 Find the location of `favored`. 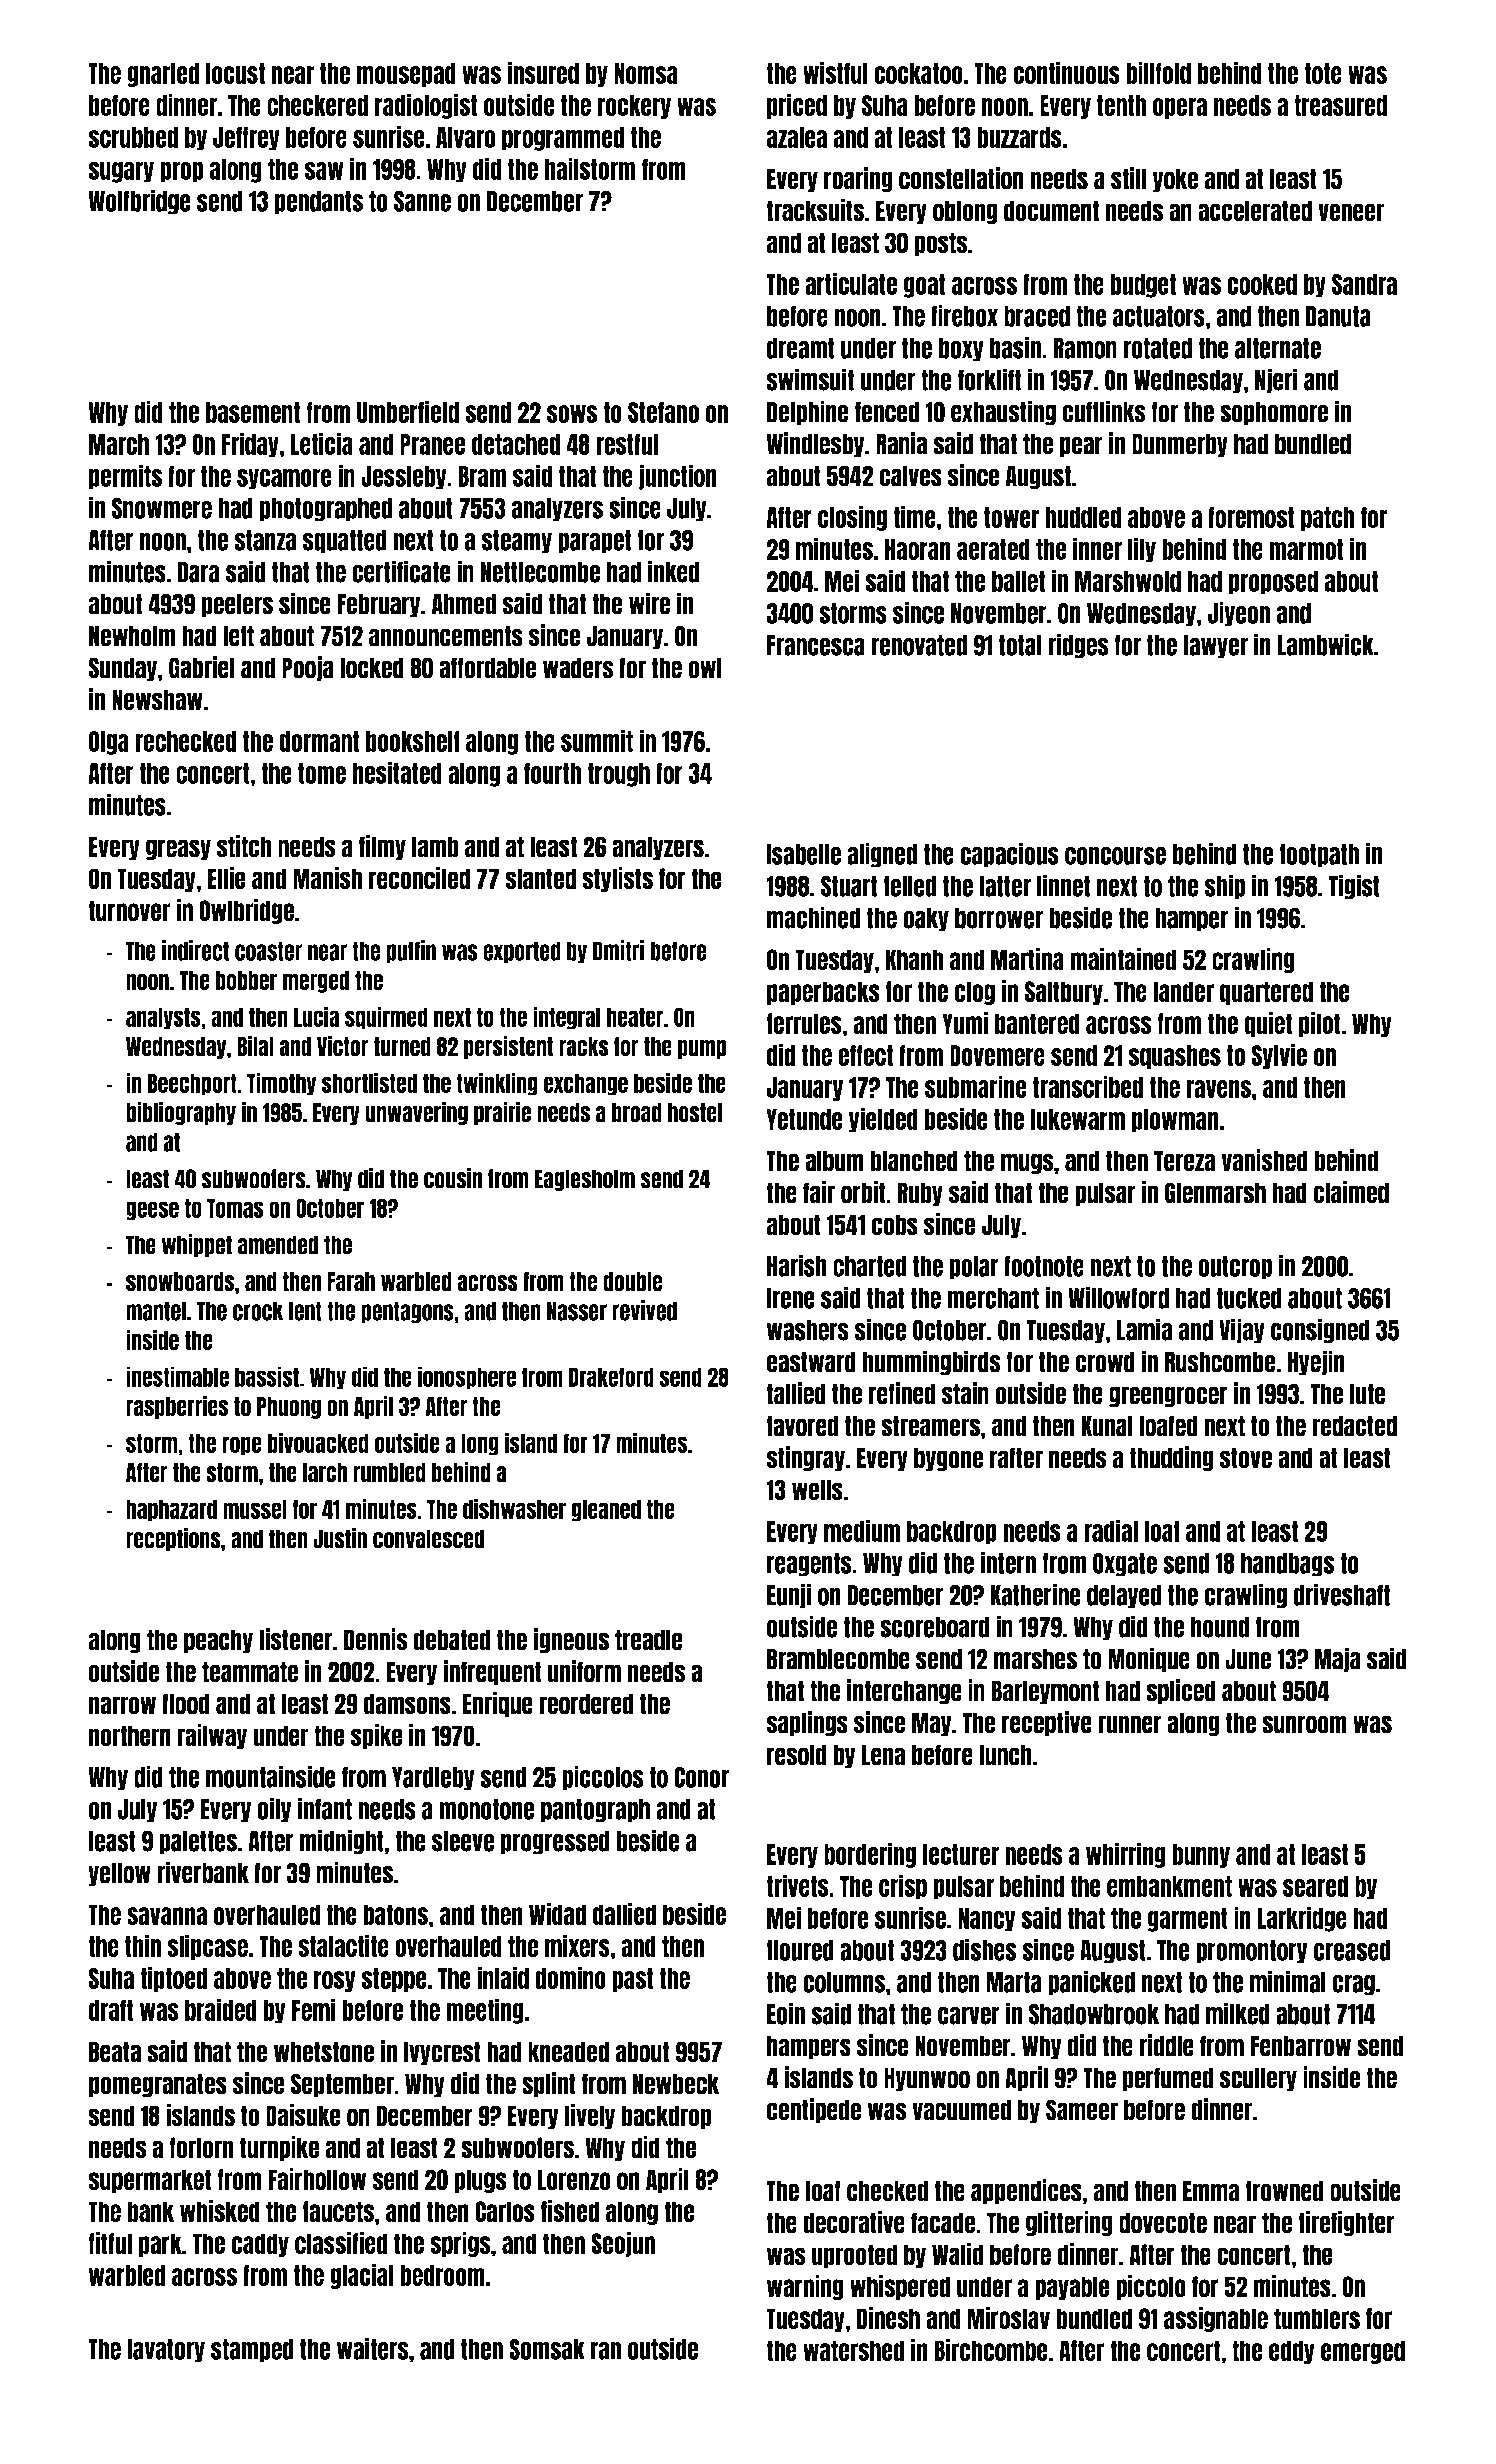

favored is located at coordinates (802, 1426).
